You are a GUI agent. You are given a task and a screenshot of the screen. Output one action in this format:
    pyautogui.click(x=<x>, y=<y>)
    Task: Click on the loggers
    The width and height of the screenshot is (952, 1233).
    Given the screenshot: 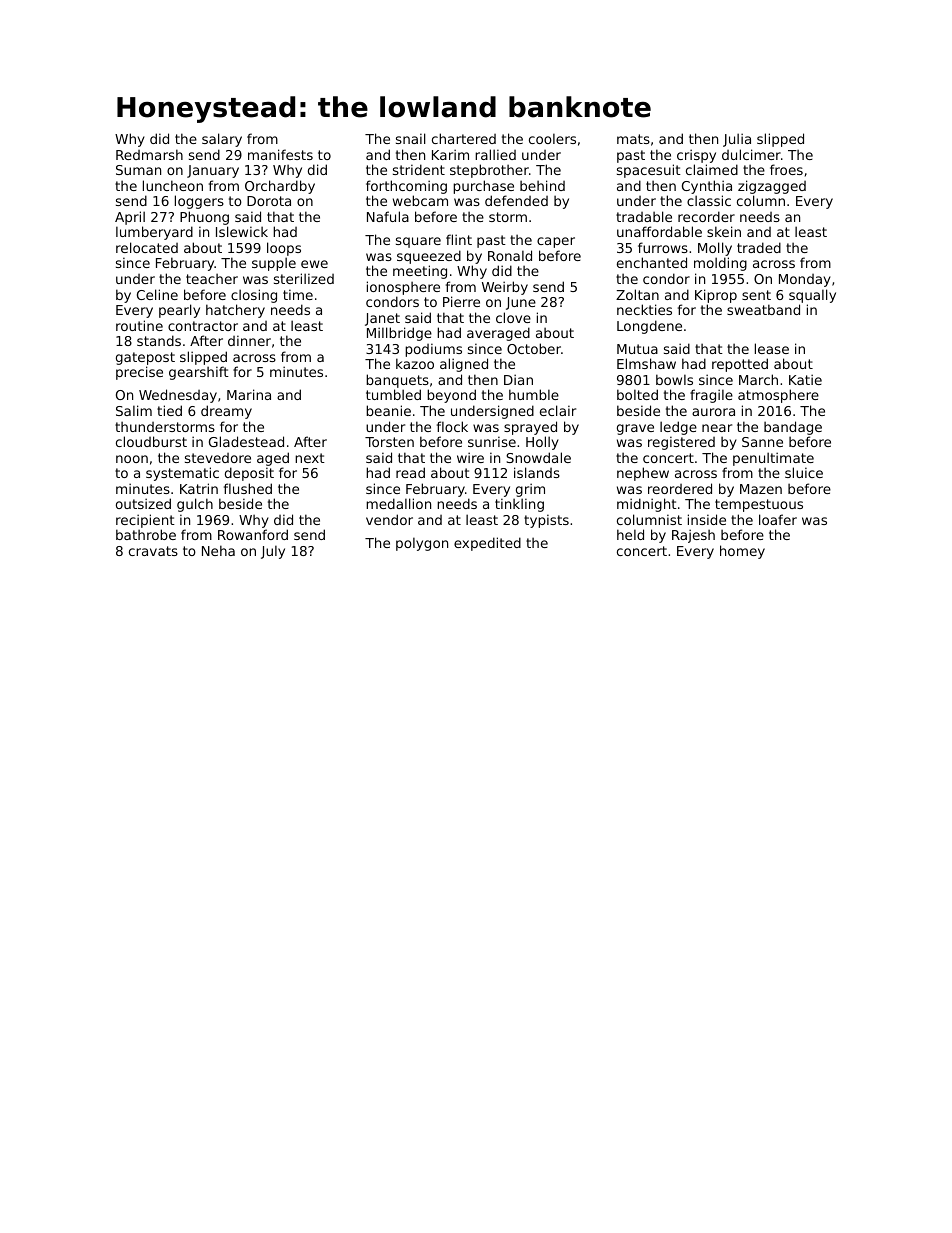 What is the action you would take?
    pyautogui.click(x=199, y=202)
